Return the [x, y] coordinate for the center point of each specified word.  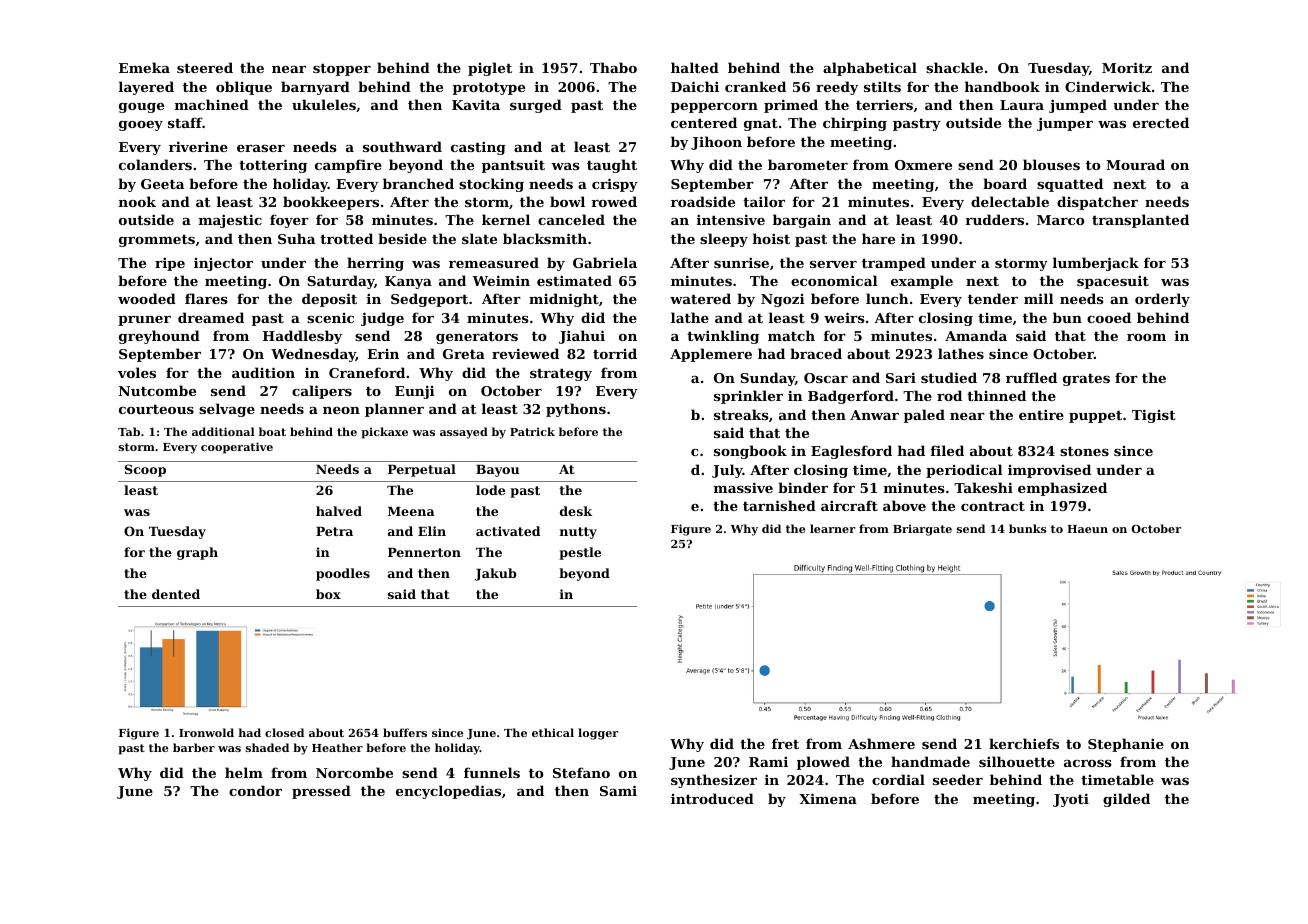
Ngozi [783, 300]
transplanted [1140, 221]
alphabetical [870, 69]
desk [576, 511]
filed [947, 450]
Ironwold [206, 732]
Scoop [145, 470]
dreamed [211, 317]
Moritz [1127, 67]
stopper [342, 70]
